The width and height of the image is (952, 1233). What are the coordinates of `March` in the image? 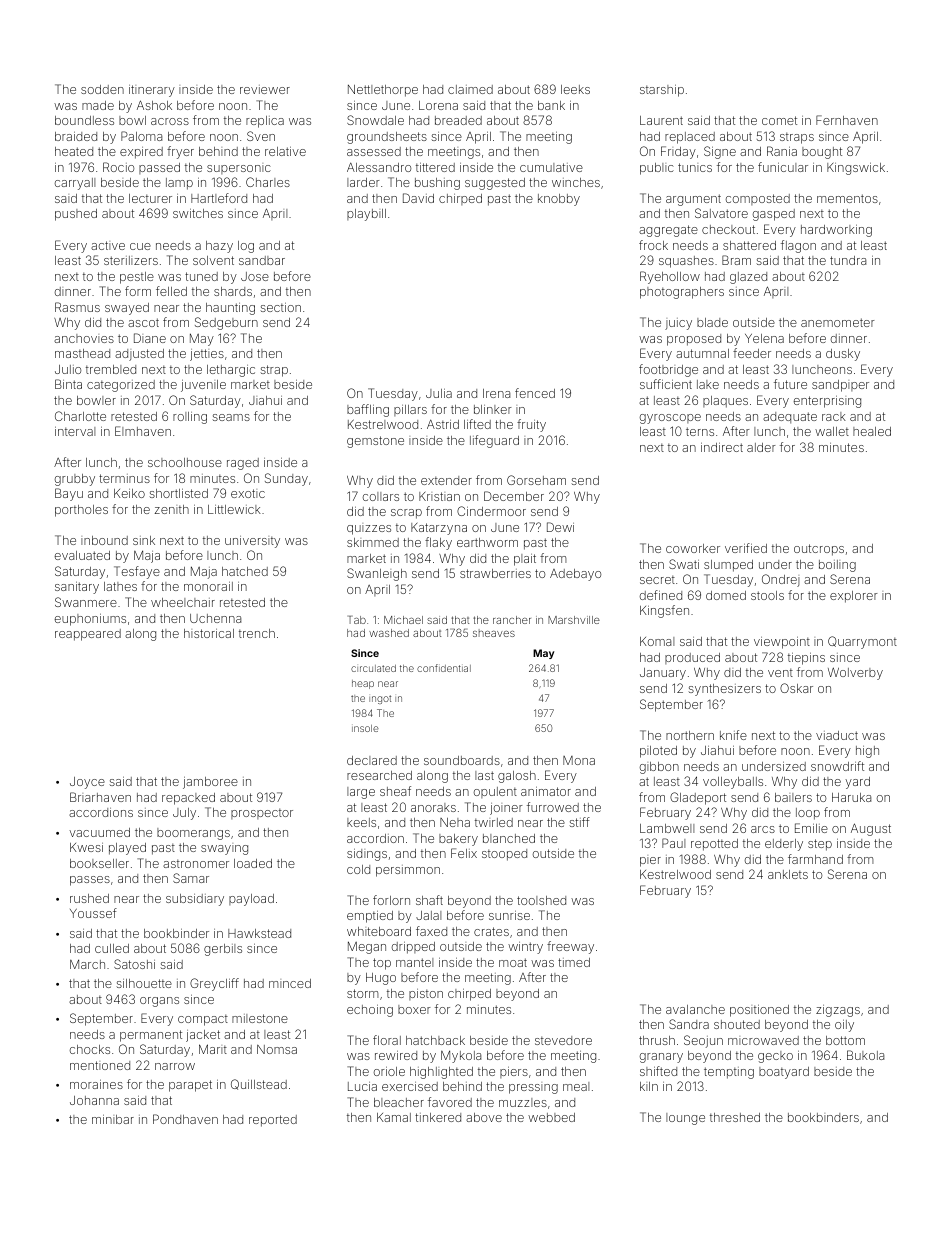 It's located at (87, 964).
